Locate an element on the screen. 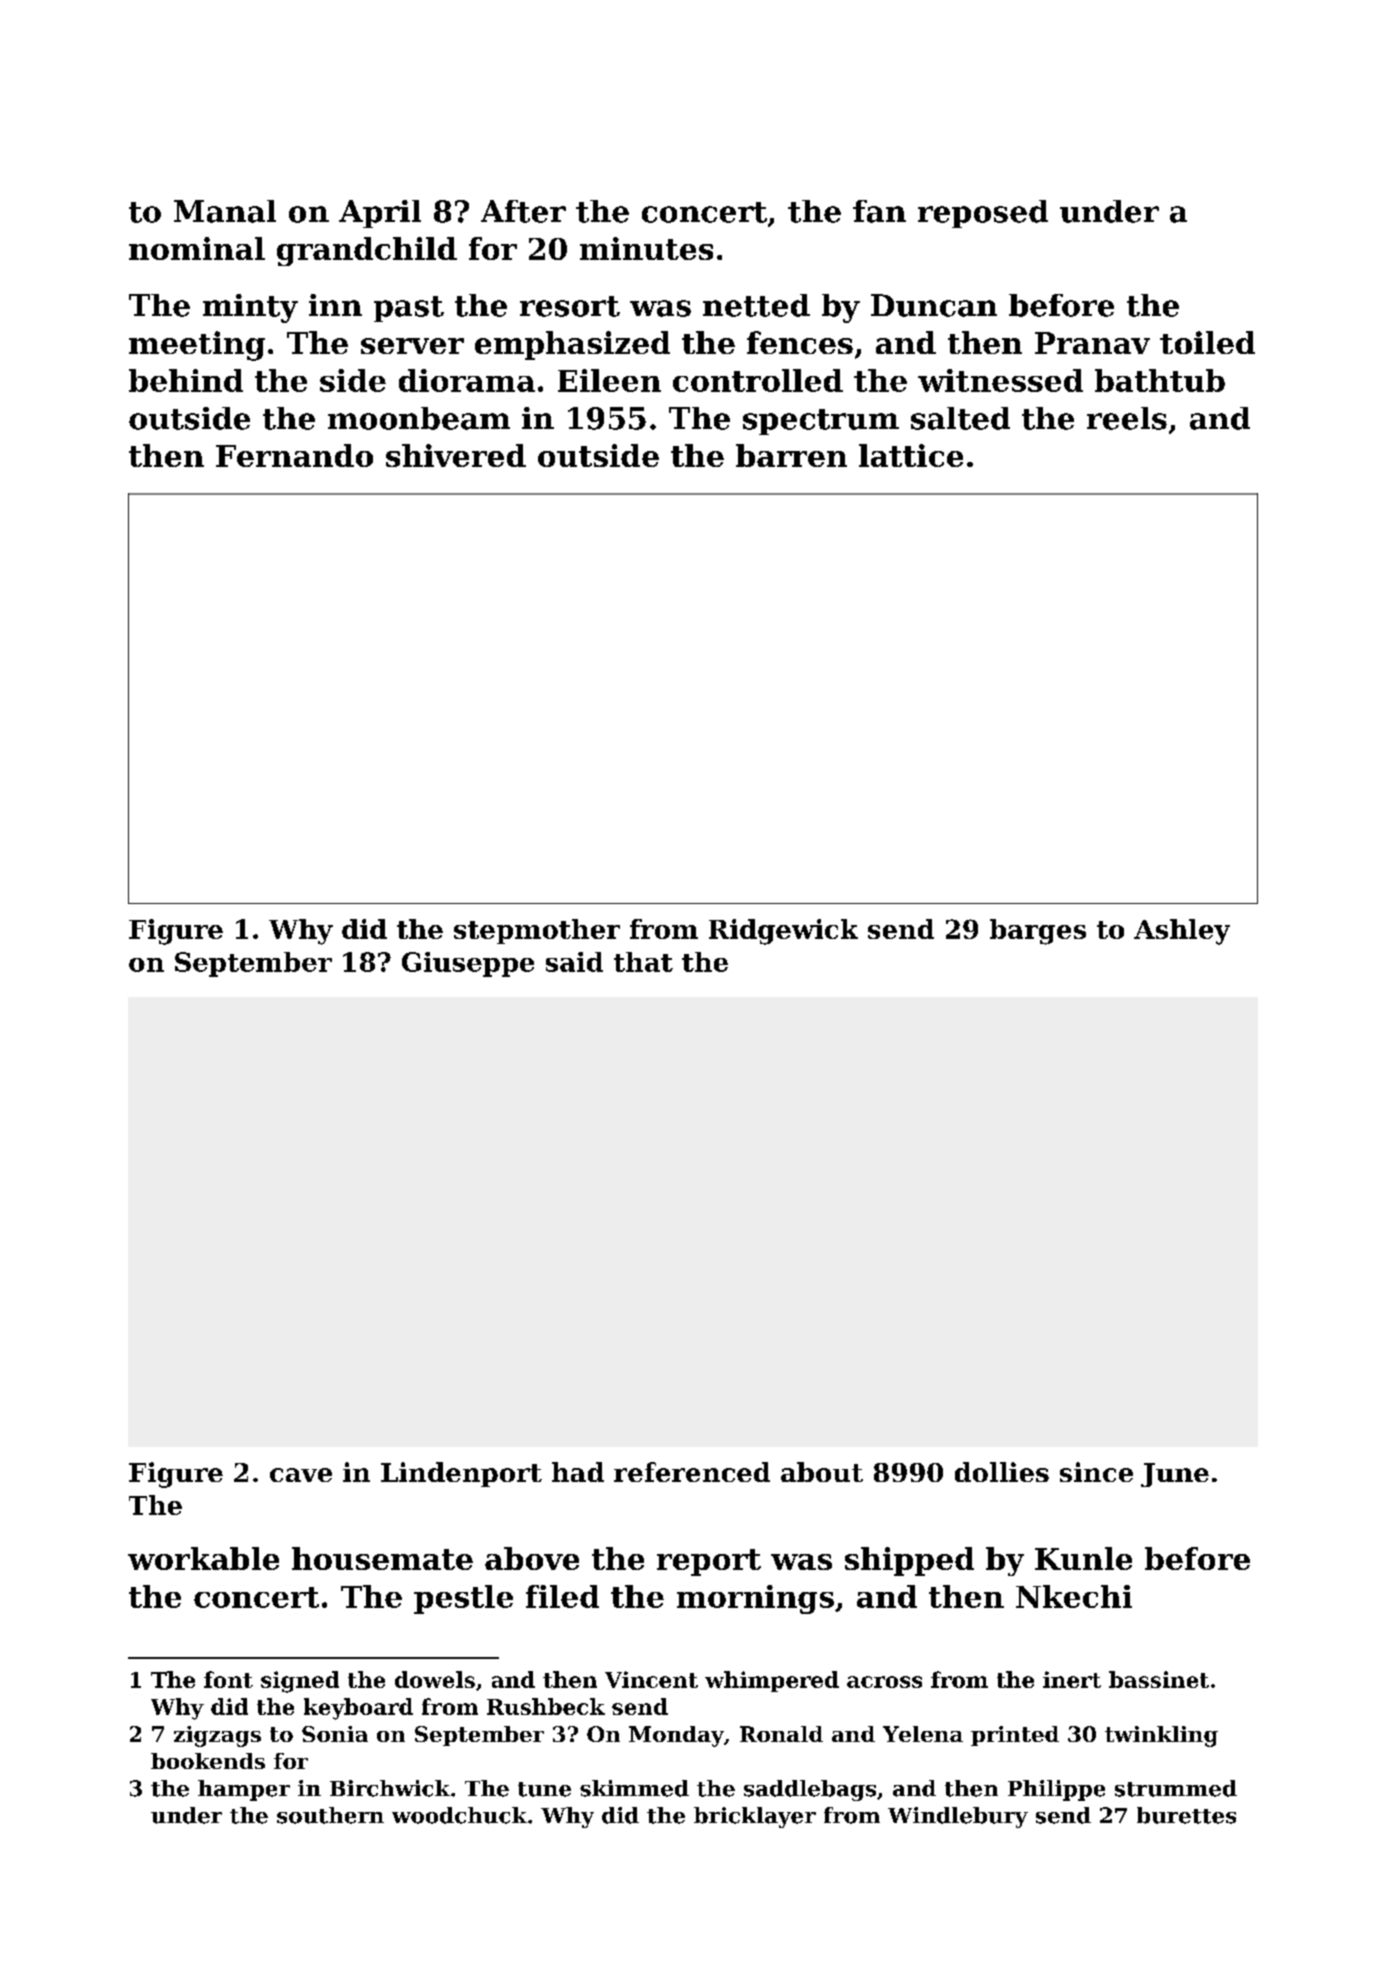  Giuseppe is located at coordinates (468, 964).
